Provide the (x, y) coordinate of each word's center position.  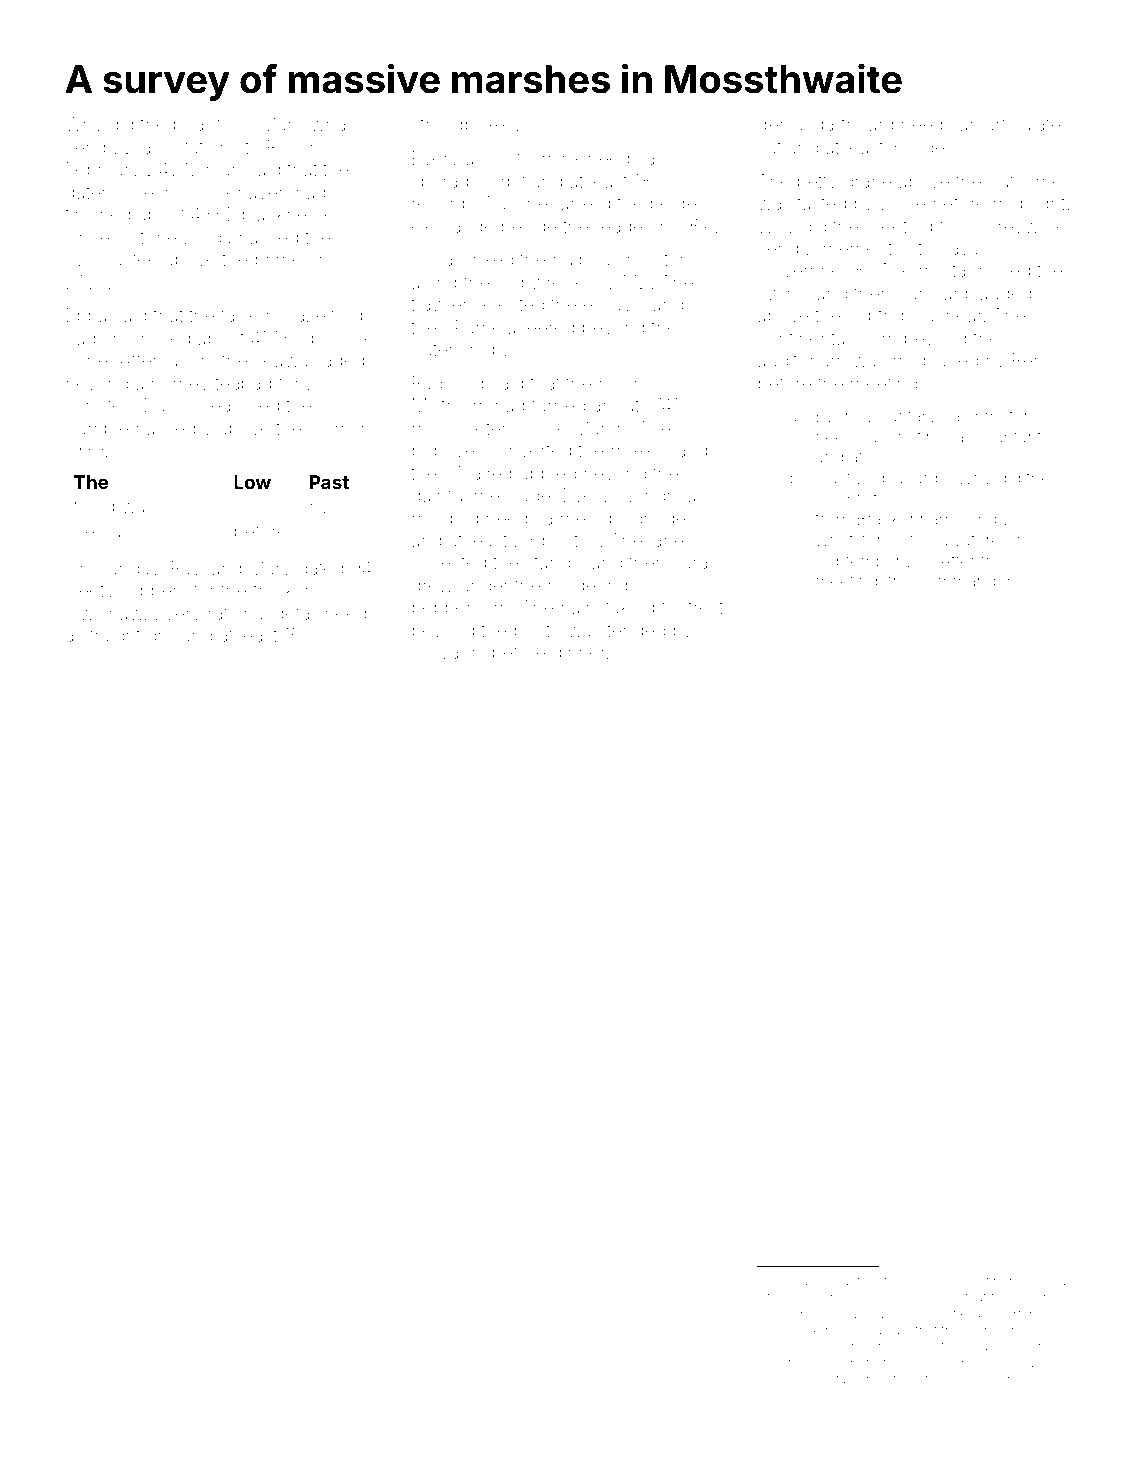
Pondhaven (802, 1314)
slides (930, 147)
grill (160, 637)
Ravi (188, 568)
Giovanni (448, 652)
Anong (787, 1282)
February (103, 171)
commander (965, 581)
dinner (579, 652)
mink (562, 158)
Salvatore (965, 539)
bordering (588, 587)
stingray (1003, 1283)
